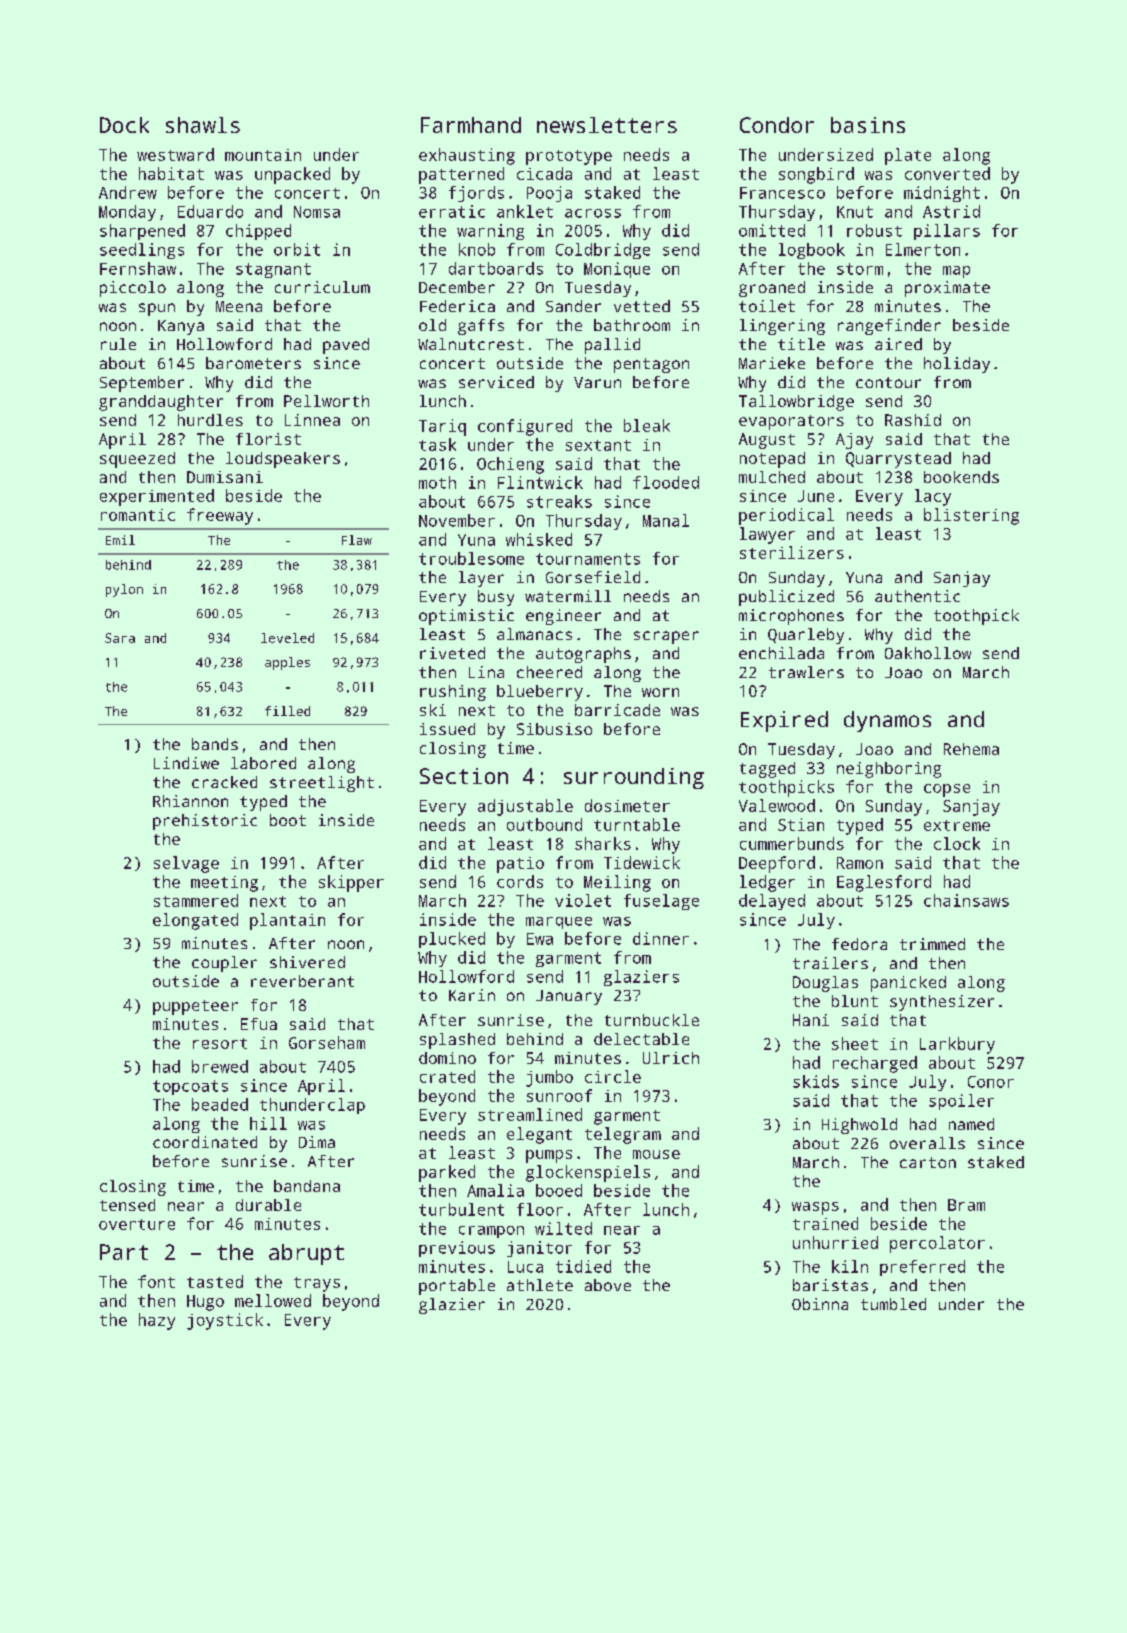 This document has height=1633, width=1127. What do you see at coordinates (203, 125) in the document?
I see `shawls` at bounding box center [203, 125].
